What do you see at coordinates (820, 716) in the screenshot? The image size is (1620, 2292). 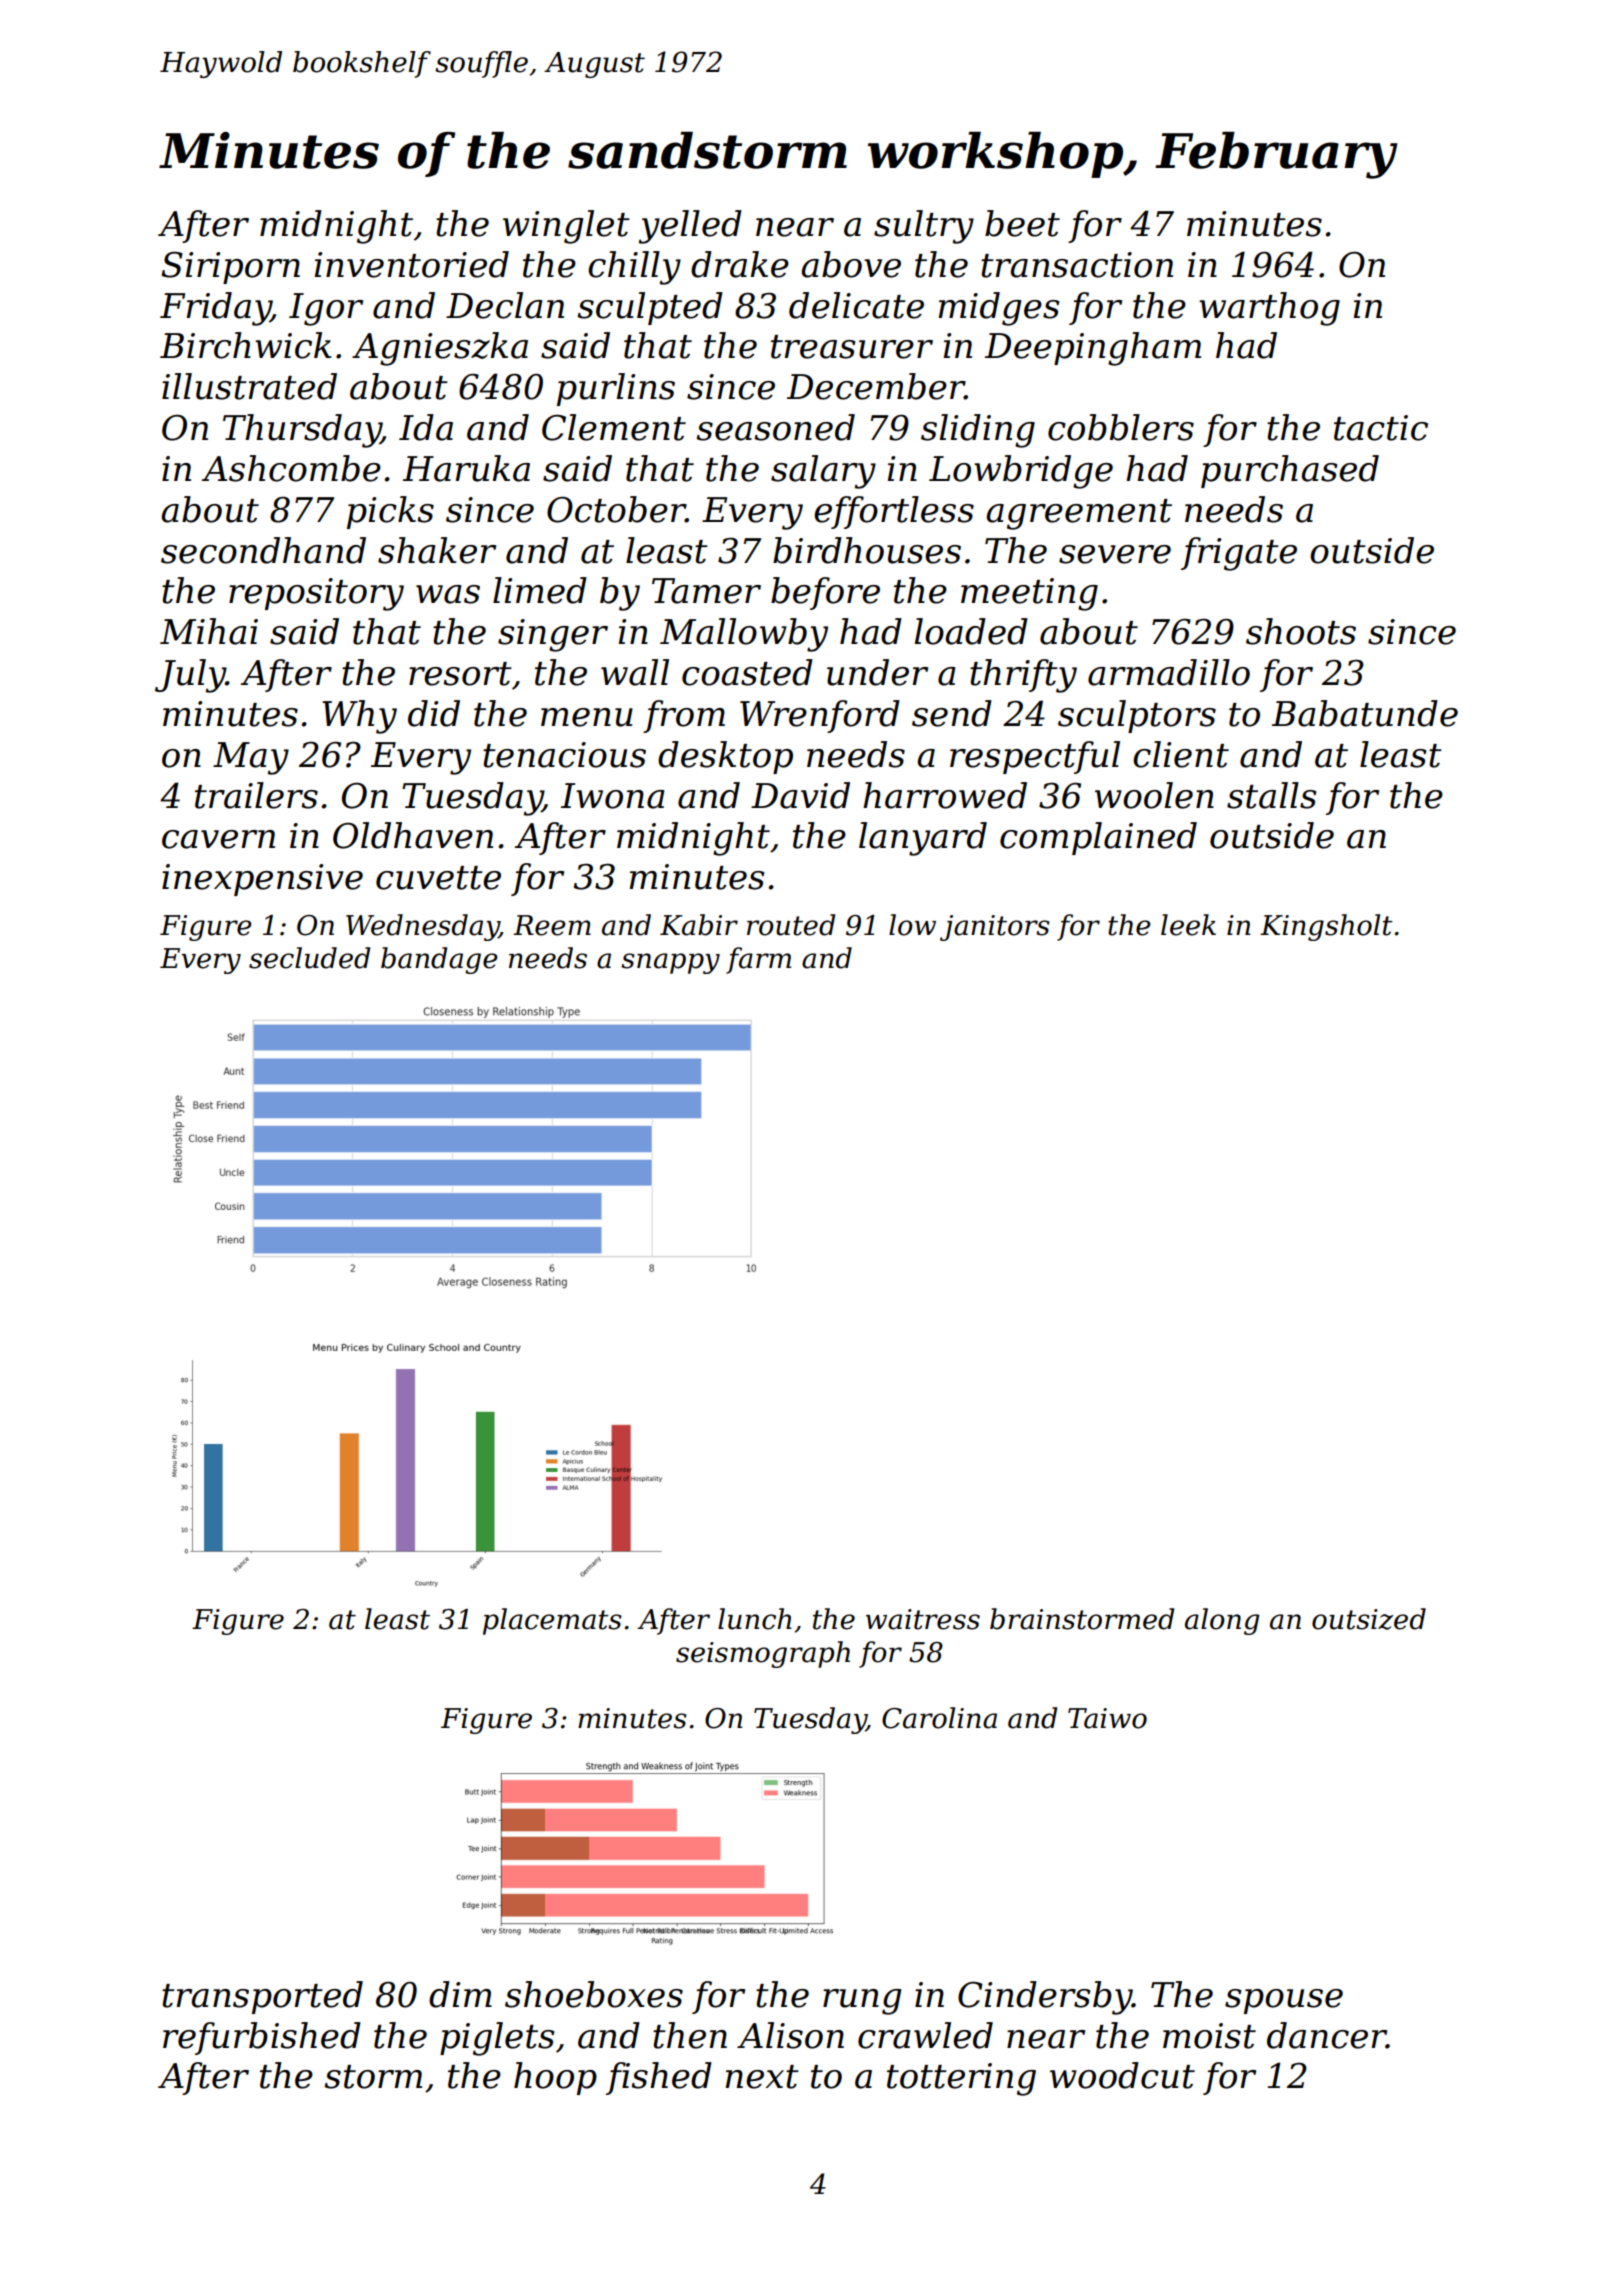 I see `Wrenford` at bounding box center [820, 716].
